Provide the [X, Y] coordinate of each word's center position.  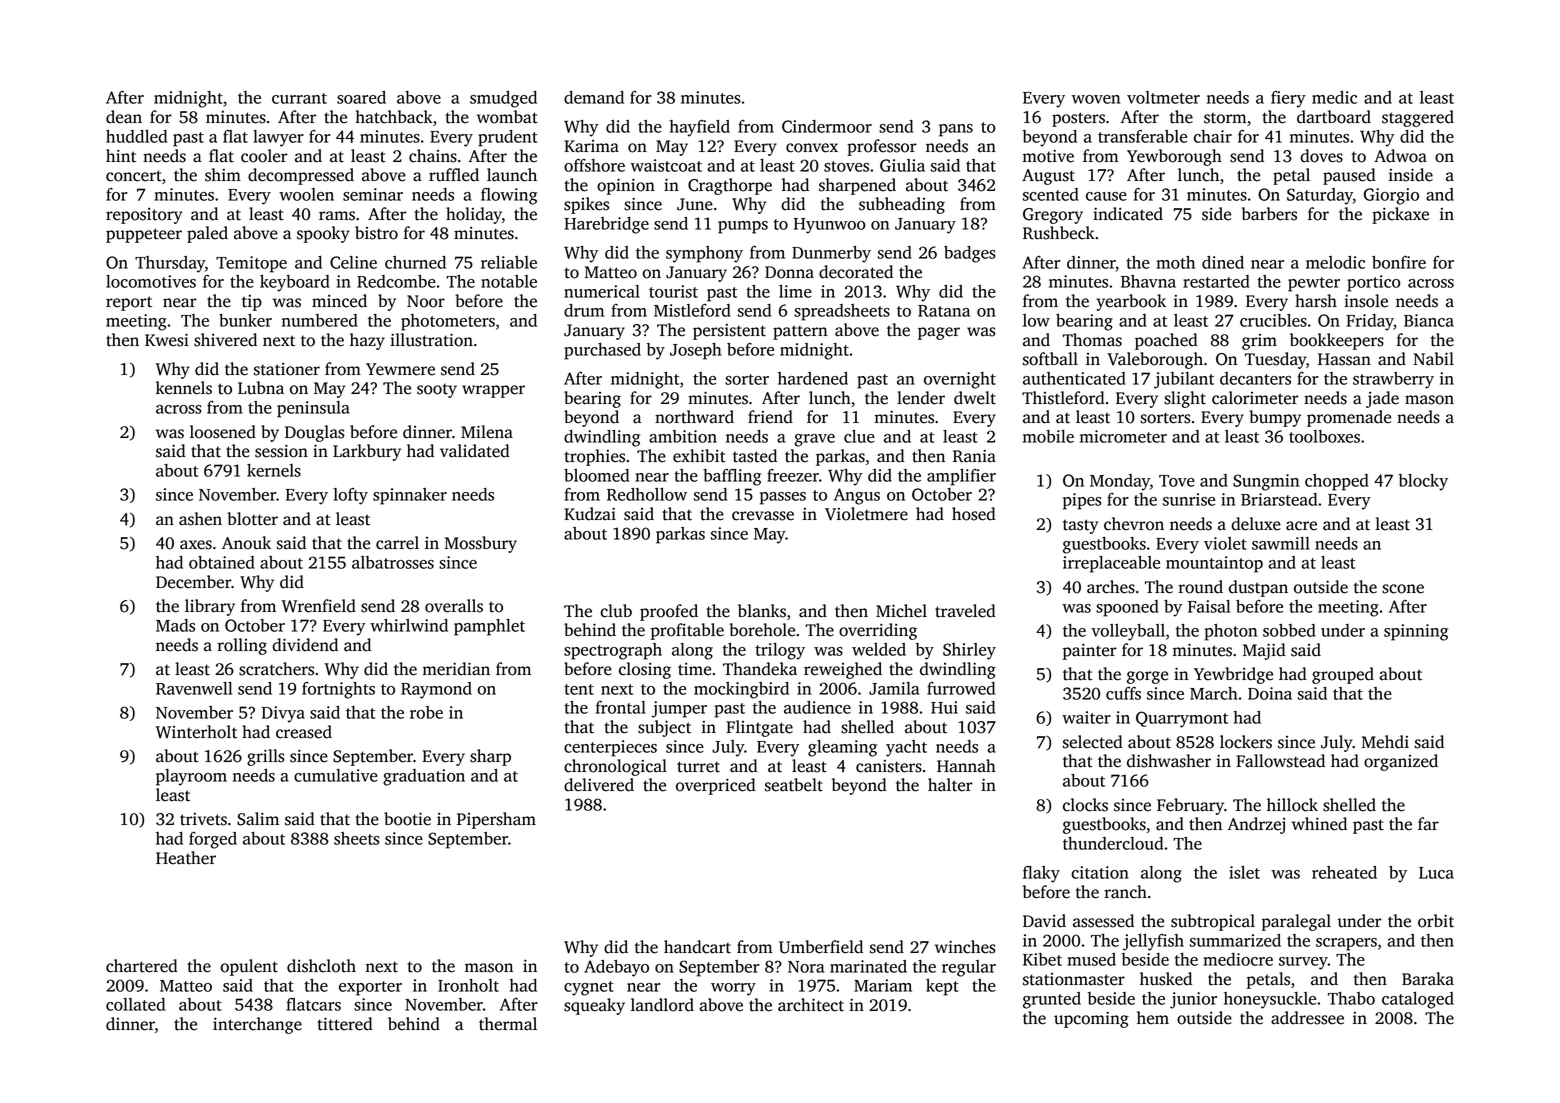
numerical [602, 291]
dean [124, 117]
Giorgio [1391, 196]
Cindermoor [827, 126]
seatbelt [794, 785]
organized [1401, 762]
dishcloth [321, 966]
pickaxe [1400, 215]
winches [965, 947]
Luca [1436, 873]
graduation [424, 777]
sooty [437, 390]
